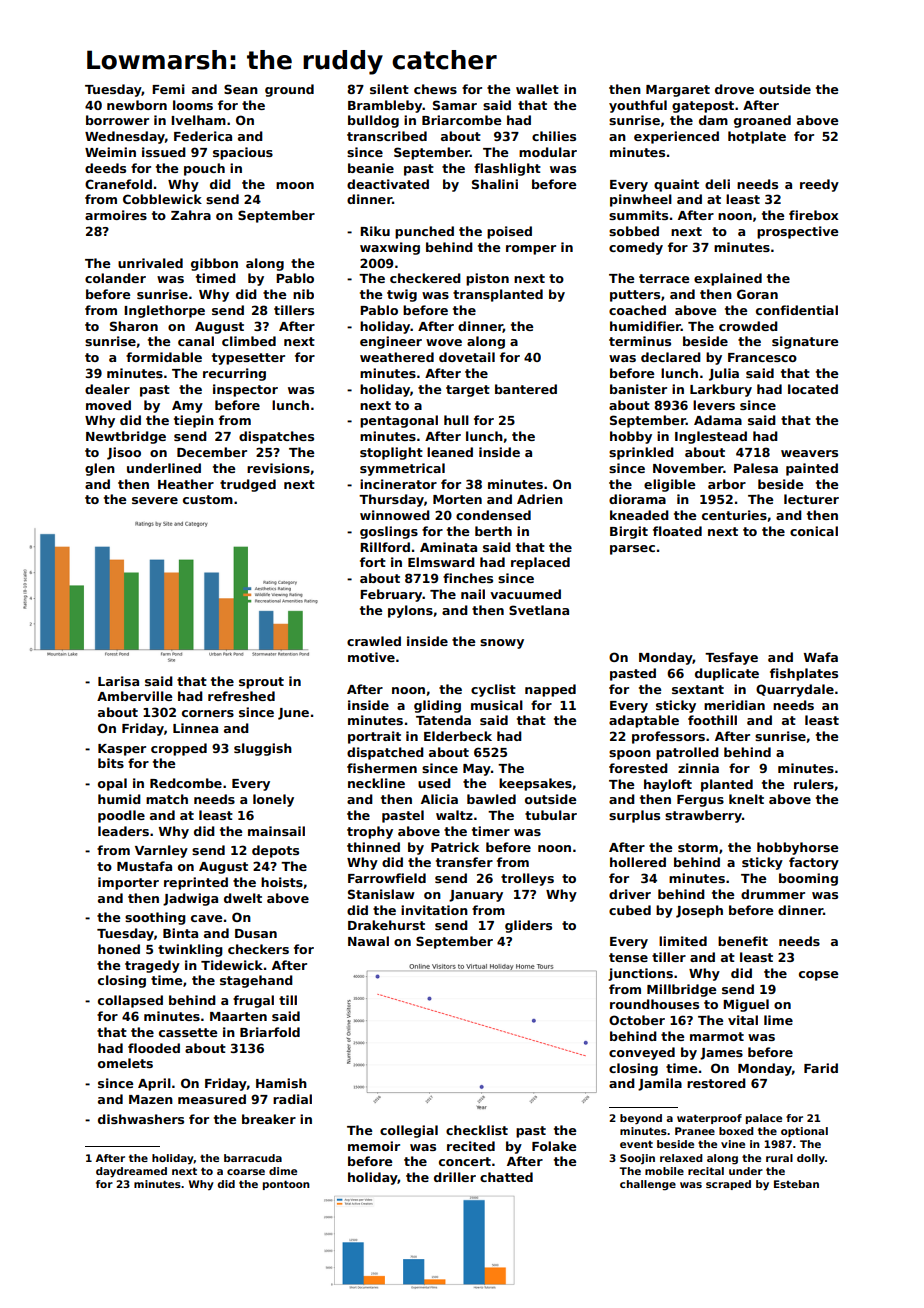 Image resolution: width=924 pixels, height=1308 pixels. What do you see at coordinates (495, 184) in the screenshot?
I see `Shalini` at bounding box center [495, 184].
